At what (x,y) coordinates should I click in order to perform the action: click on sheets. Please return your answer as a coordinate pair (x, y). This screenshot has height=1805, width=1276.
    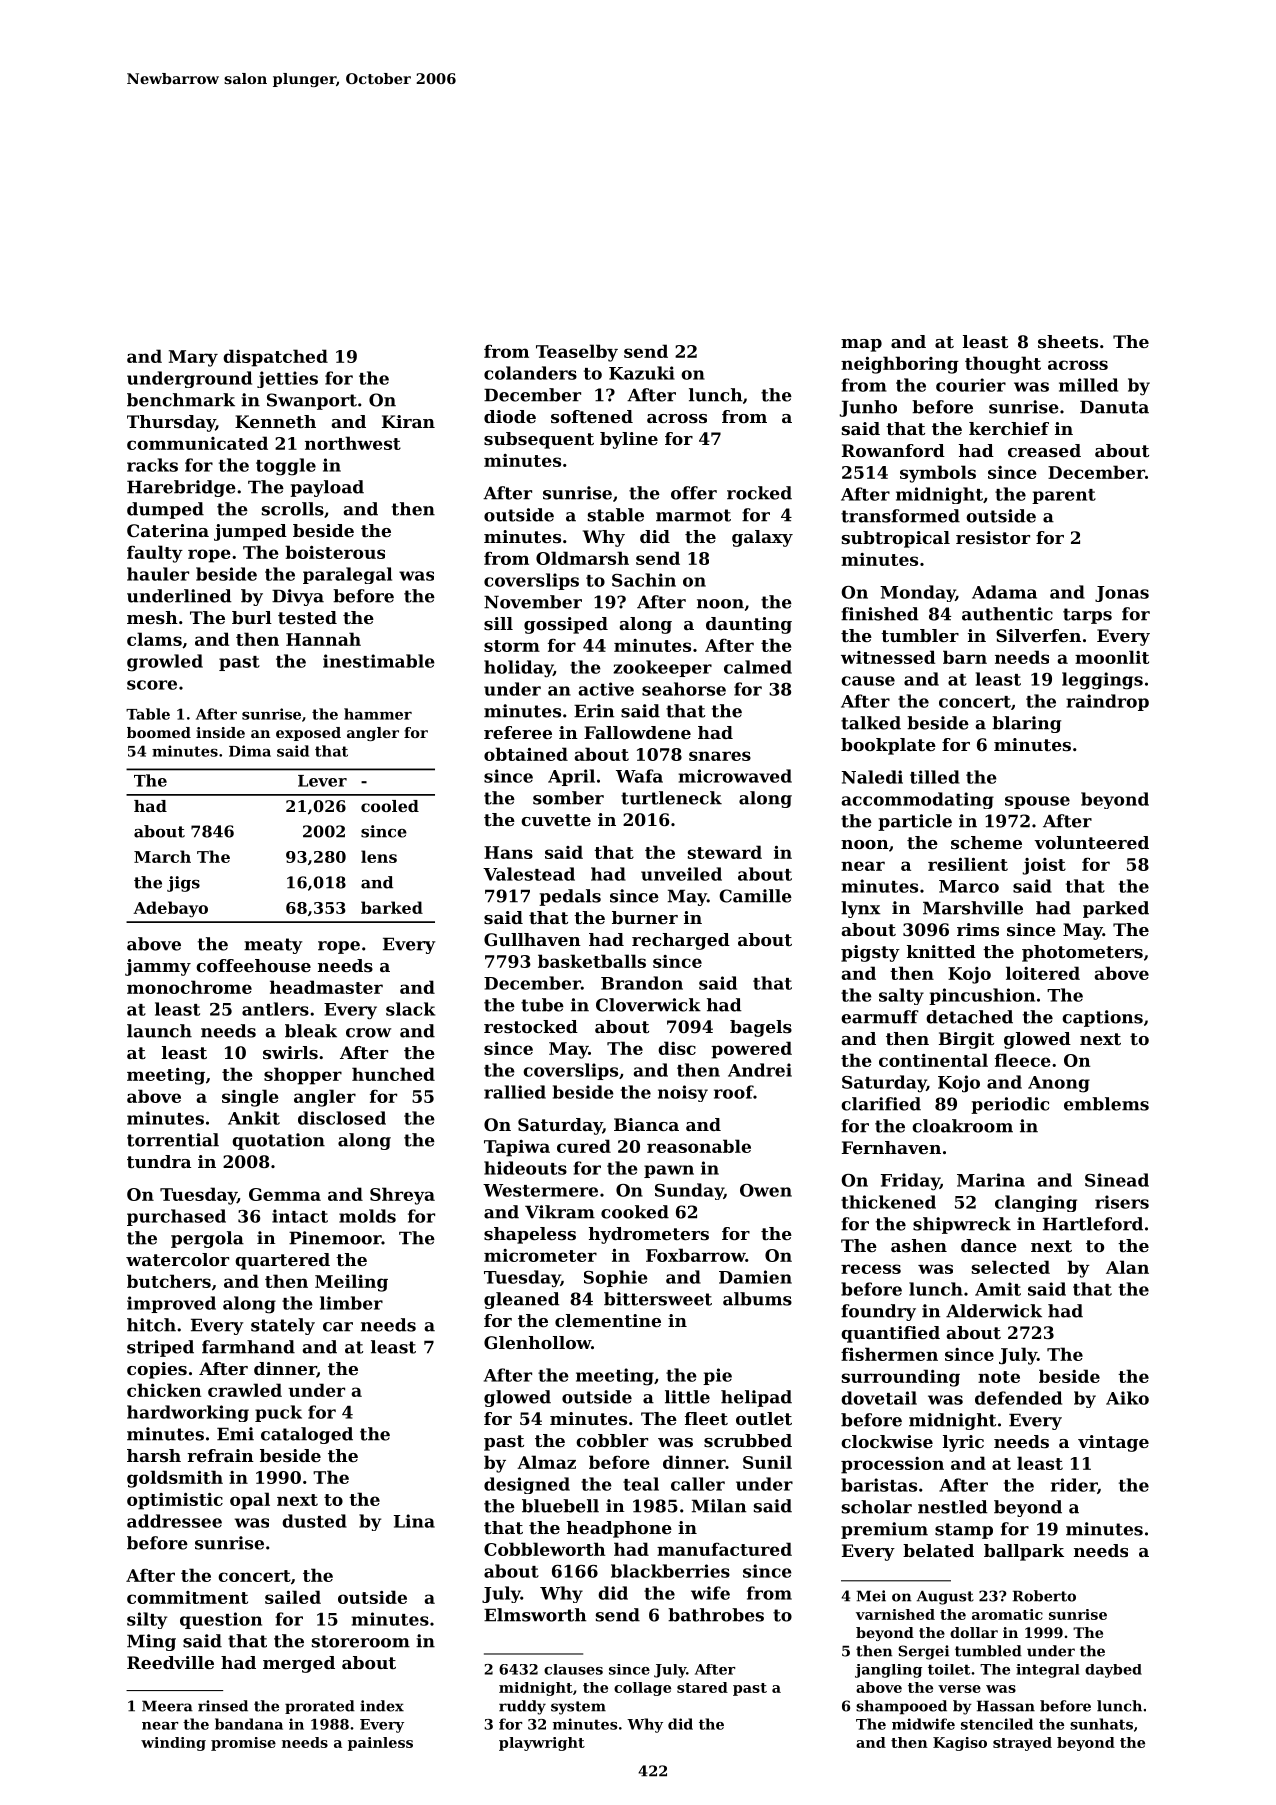
    Looking at the image, I should click on (1068, 341).
